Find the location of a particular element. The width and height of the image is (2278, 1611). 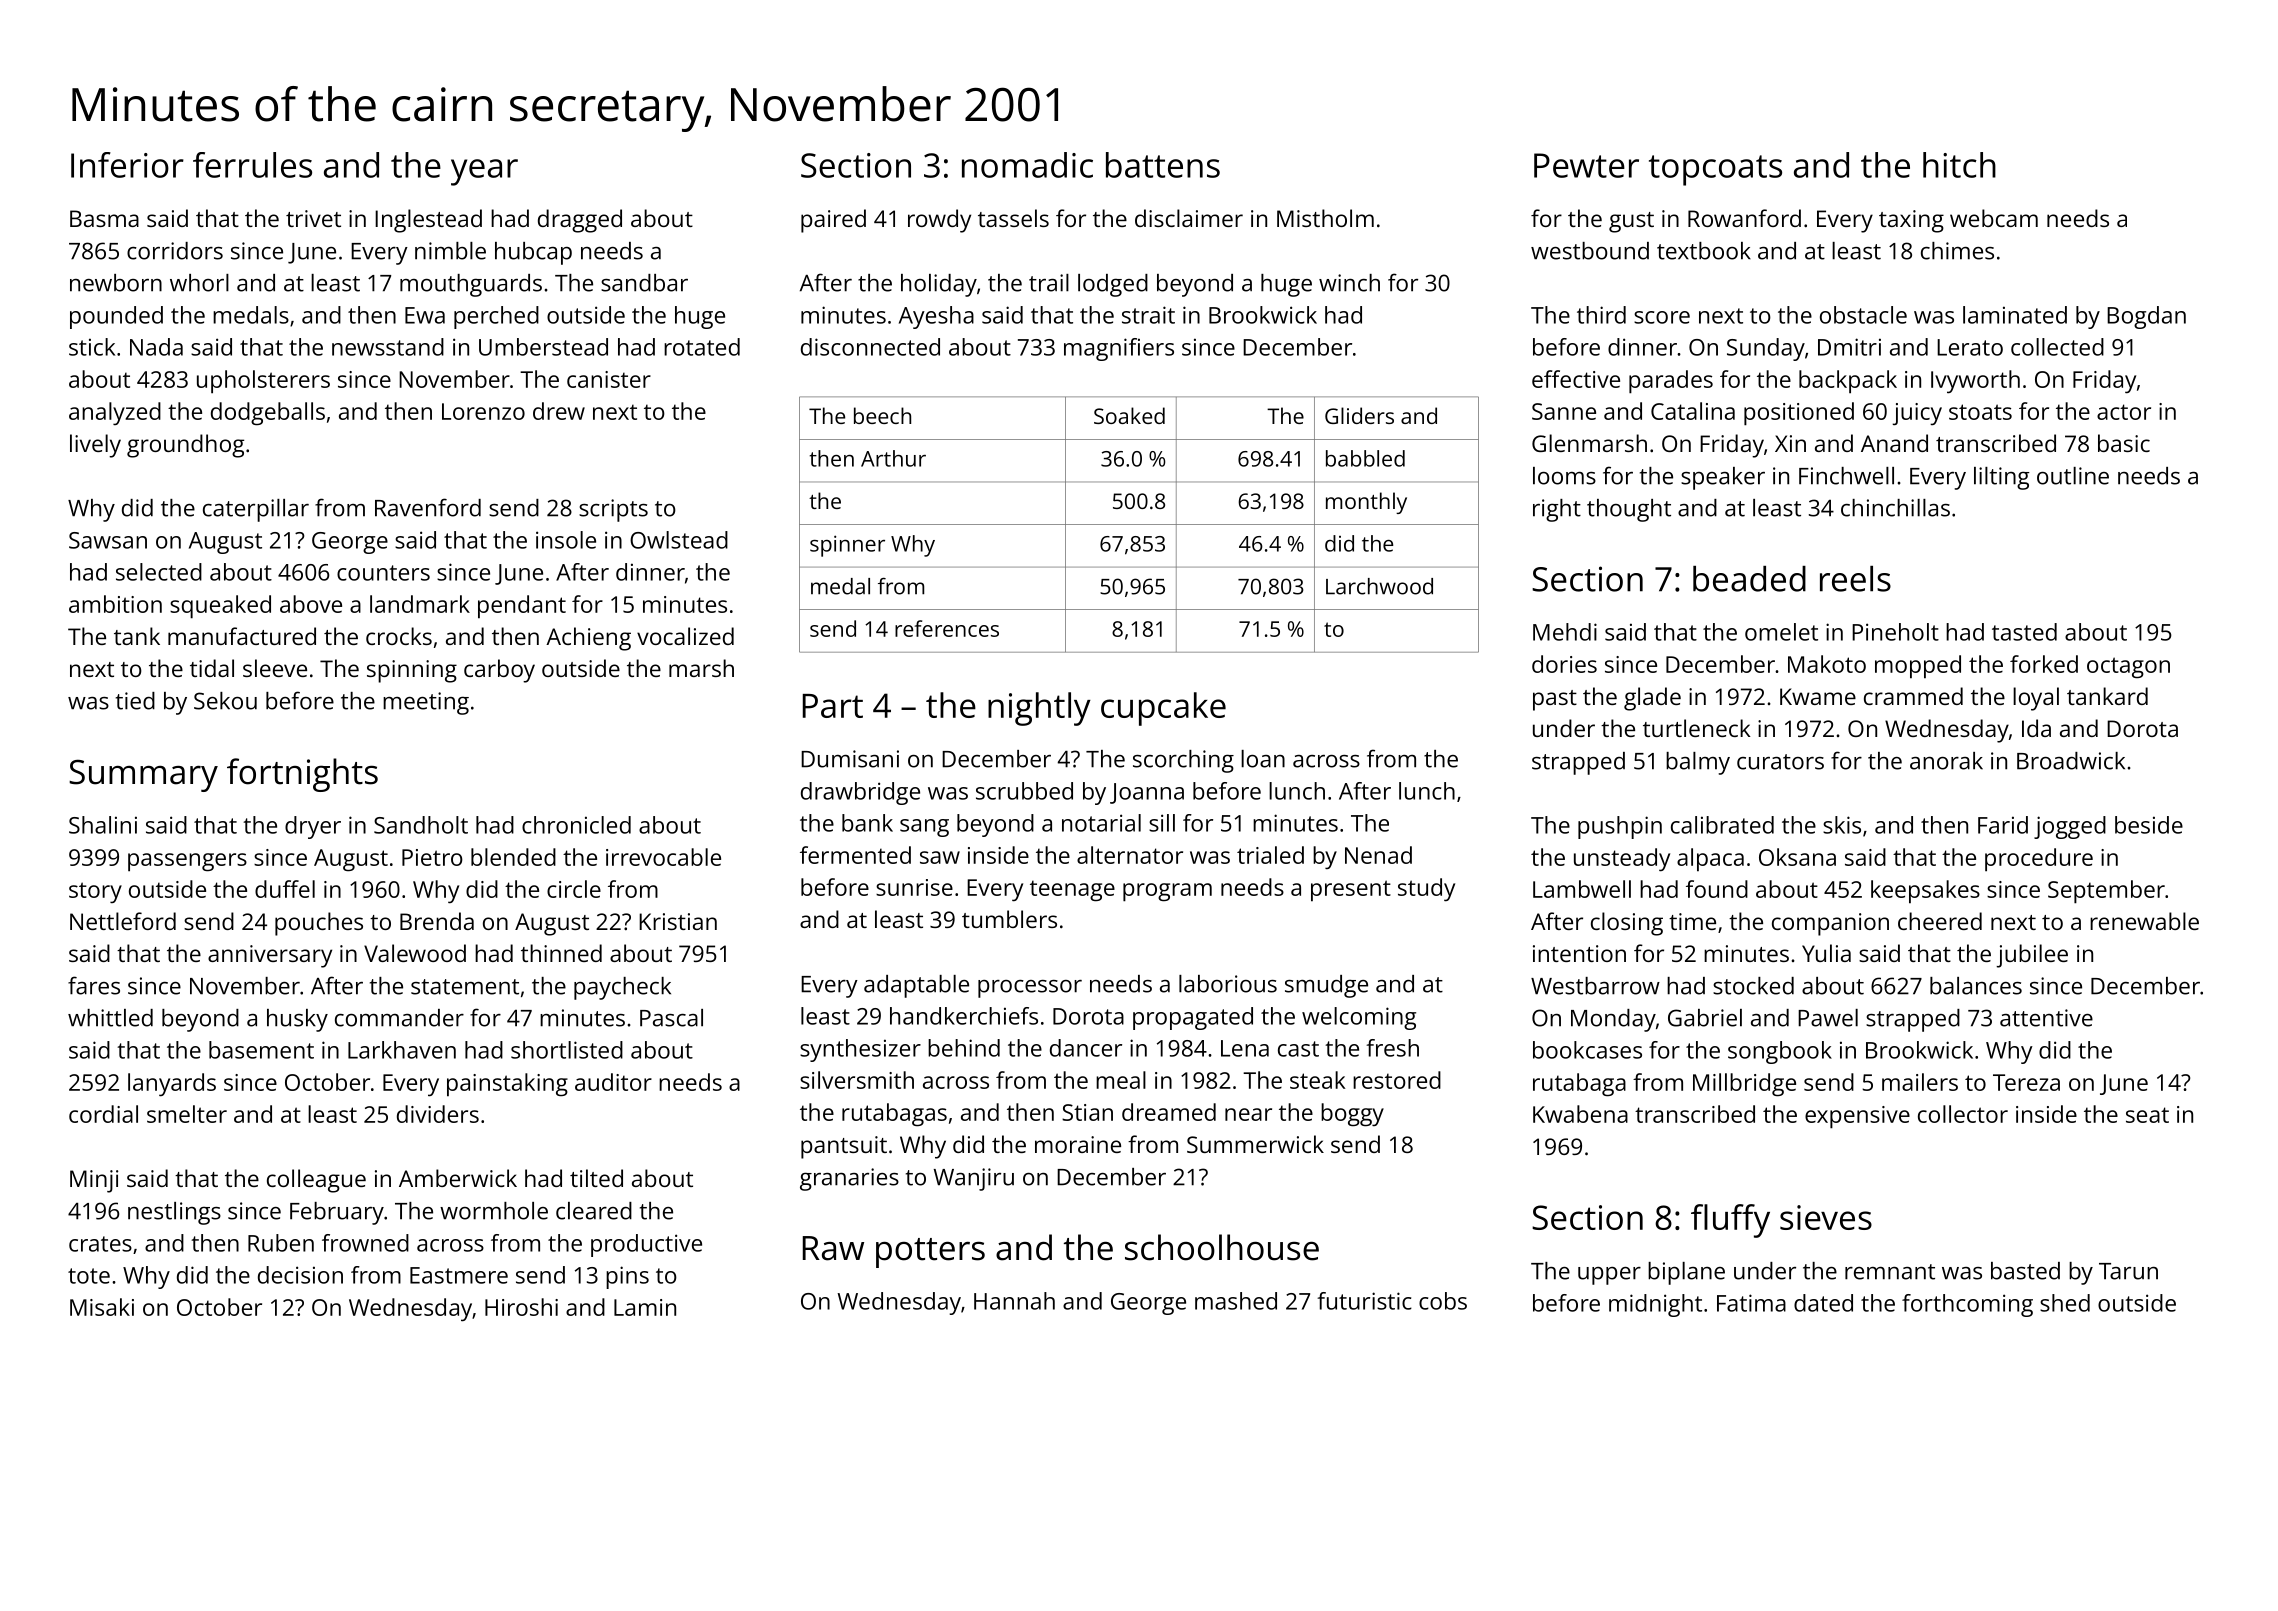

Hannah is located at coordinates (1014, 1301).
